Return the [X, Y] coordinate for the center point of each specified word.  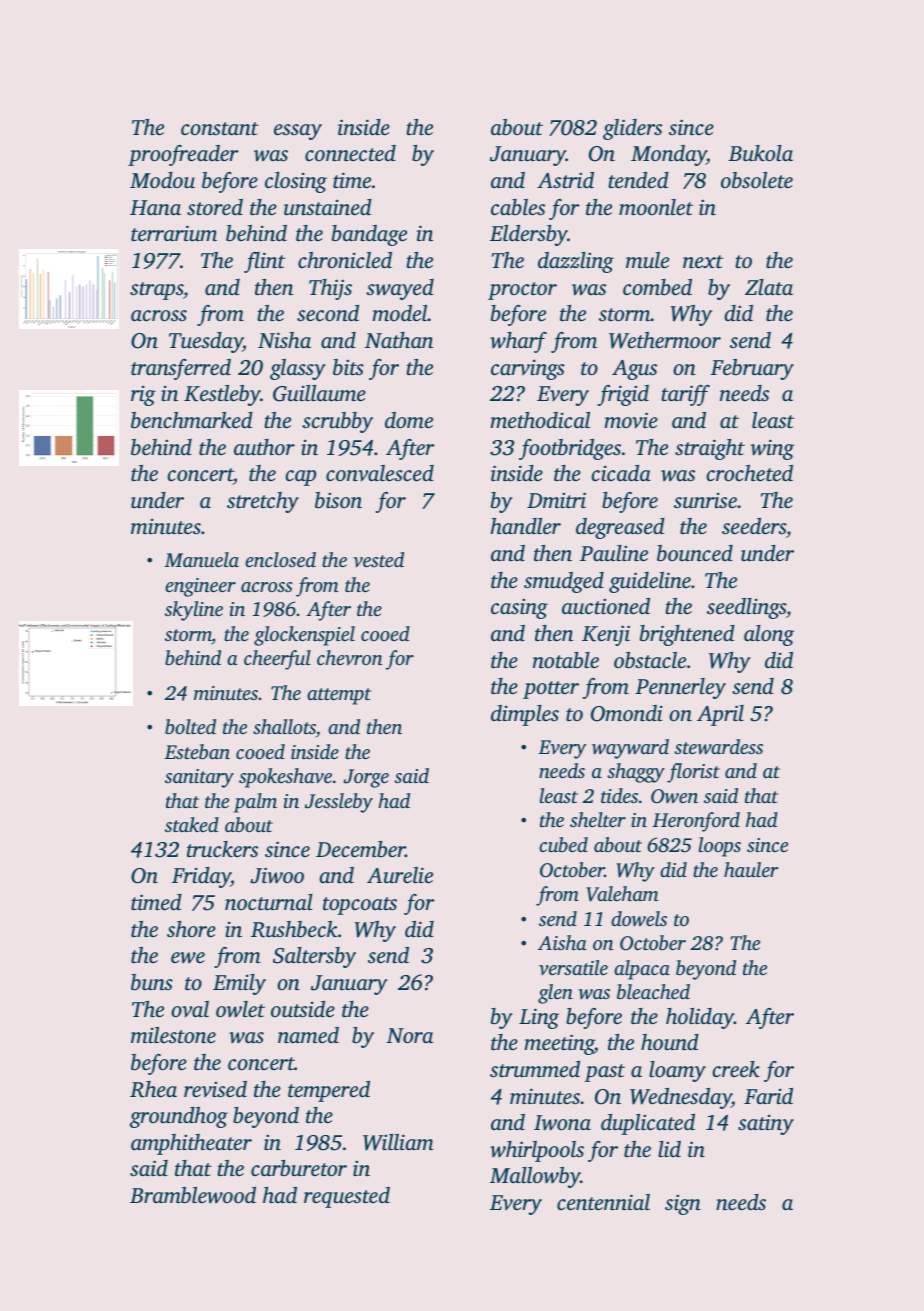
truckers [222, 849]
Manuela [202, 559]
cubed [563, 844]
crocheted [749, 473]
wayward [630, 749]
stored [215, 207]
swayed [400, 289]
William [398, 1142]
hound [670, 1042]
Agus [634, 370]
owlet [240, 1009]
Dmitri [556, 500]
